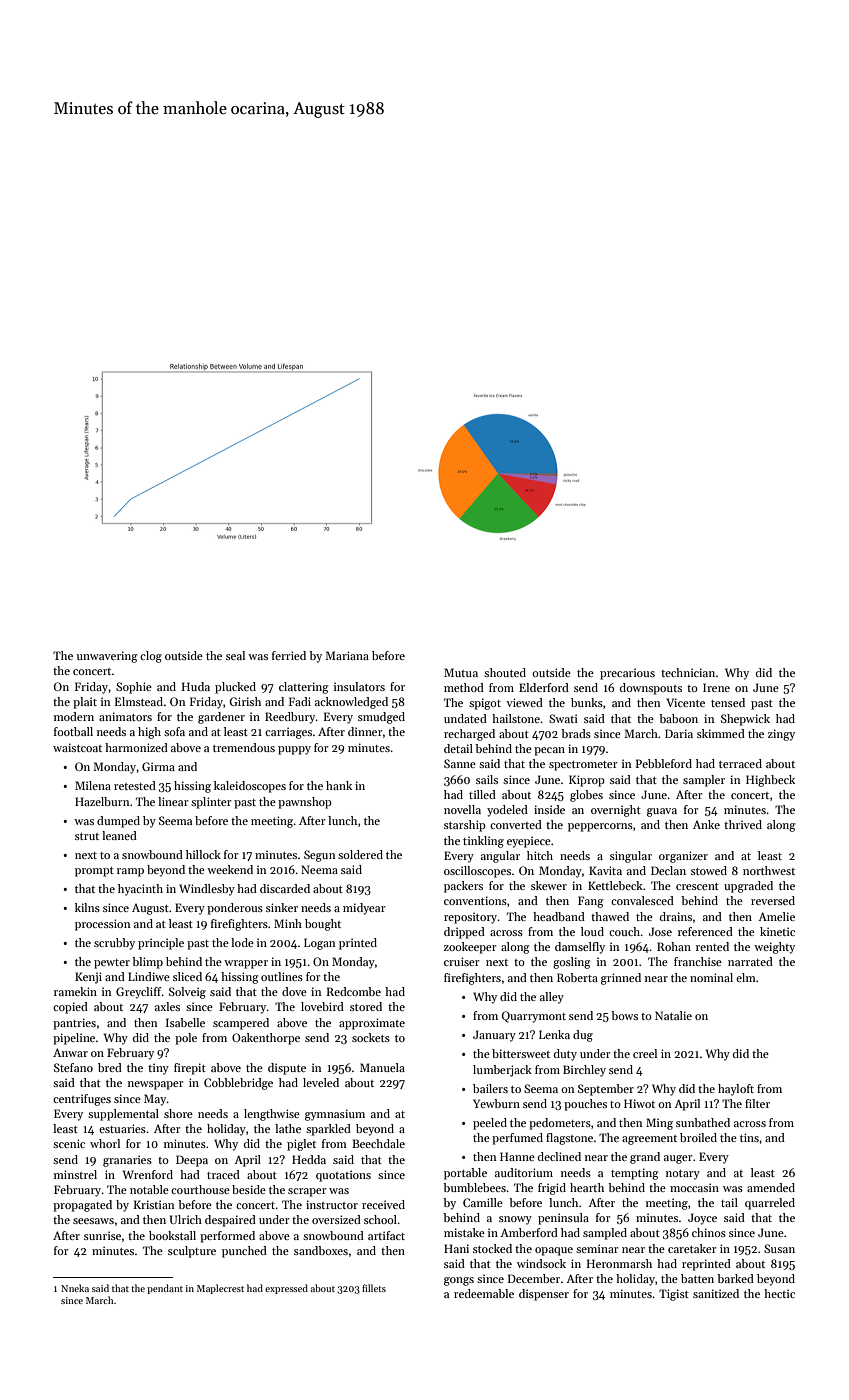  I want to click on Hazelburn, so click(102, 801).
